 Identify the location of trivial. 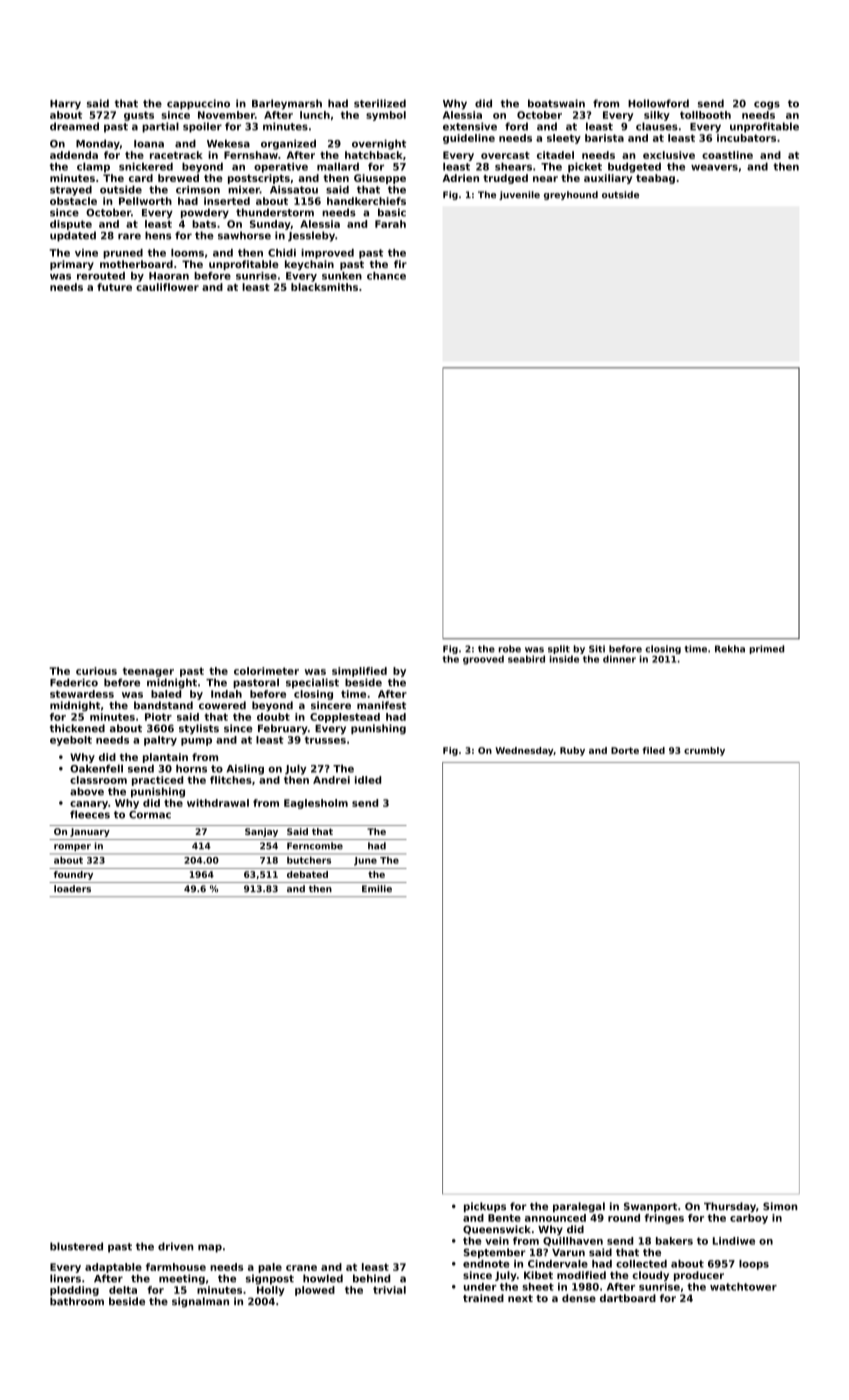
(389, 1290).
